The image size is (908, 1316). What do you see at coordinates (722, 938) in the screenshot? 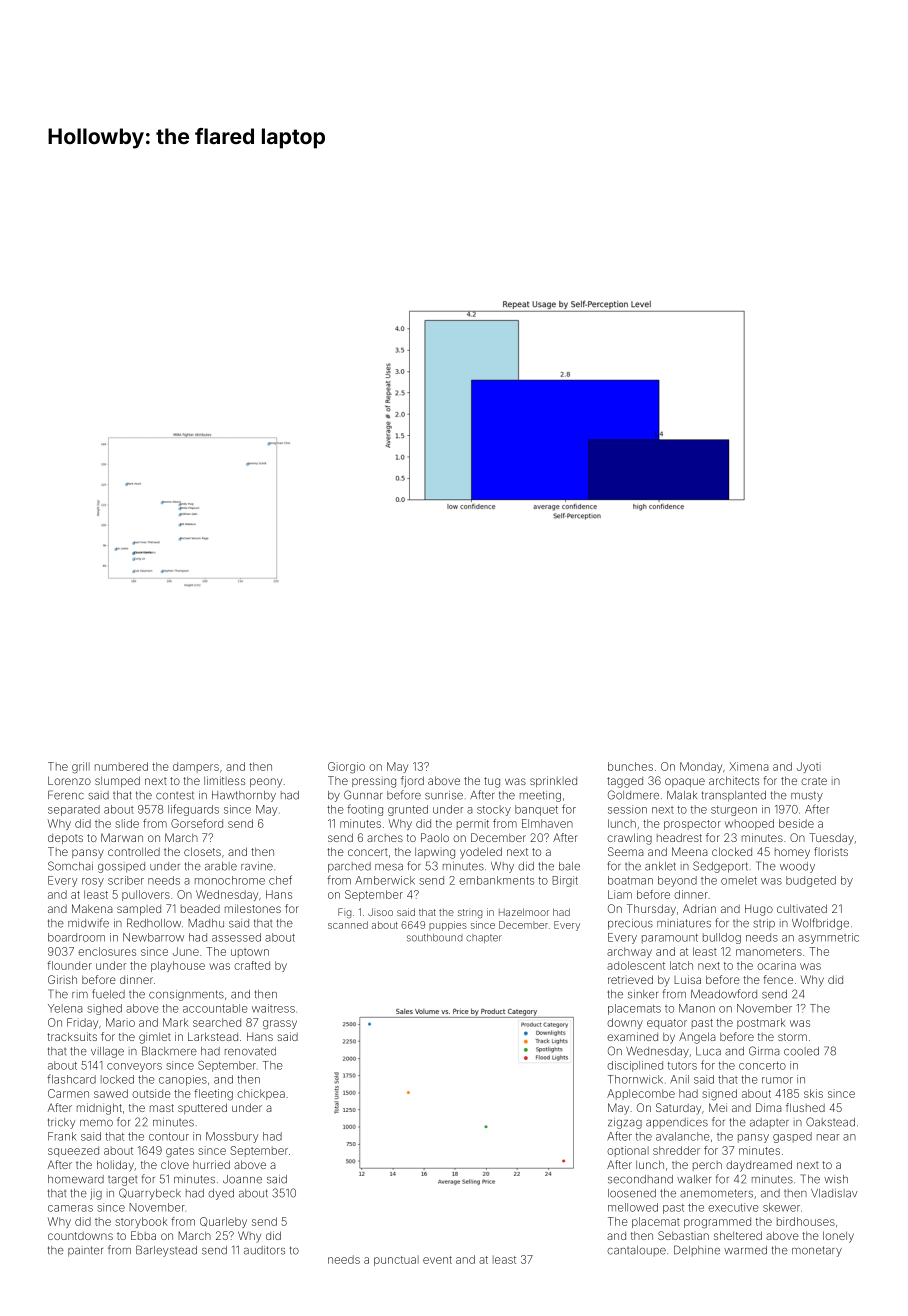
I see `bulldog` at bounding box center [722, 938].
